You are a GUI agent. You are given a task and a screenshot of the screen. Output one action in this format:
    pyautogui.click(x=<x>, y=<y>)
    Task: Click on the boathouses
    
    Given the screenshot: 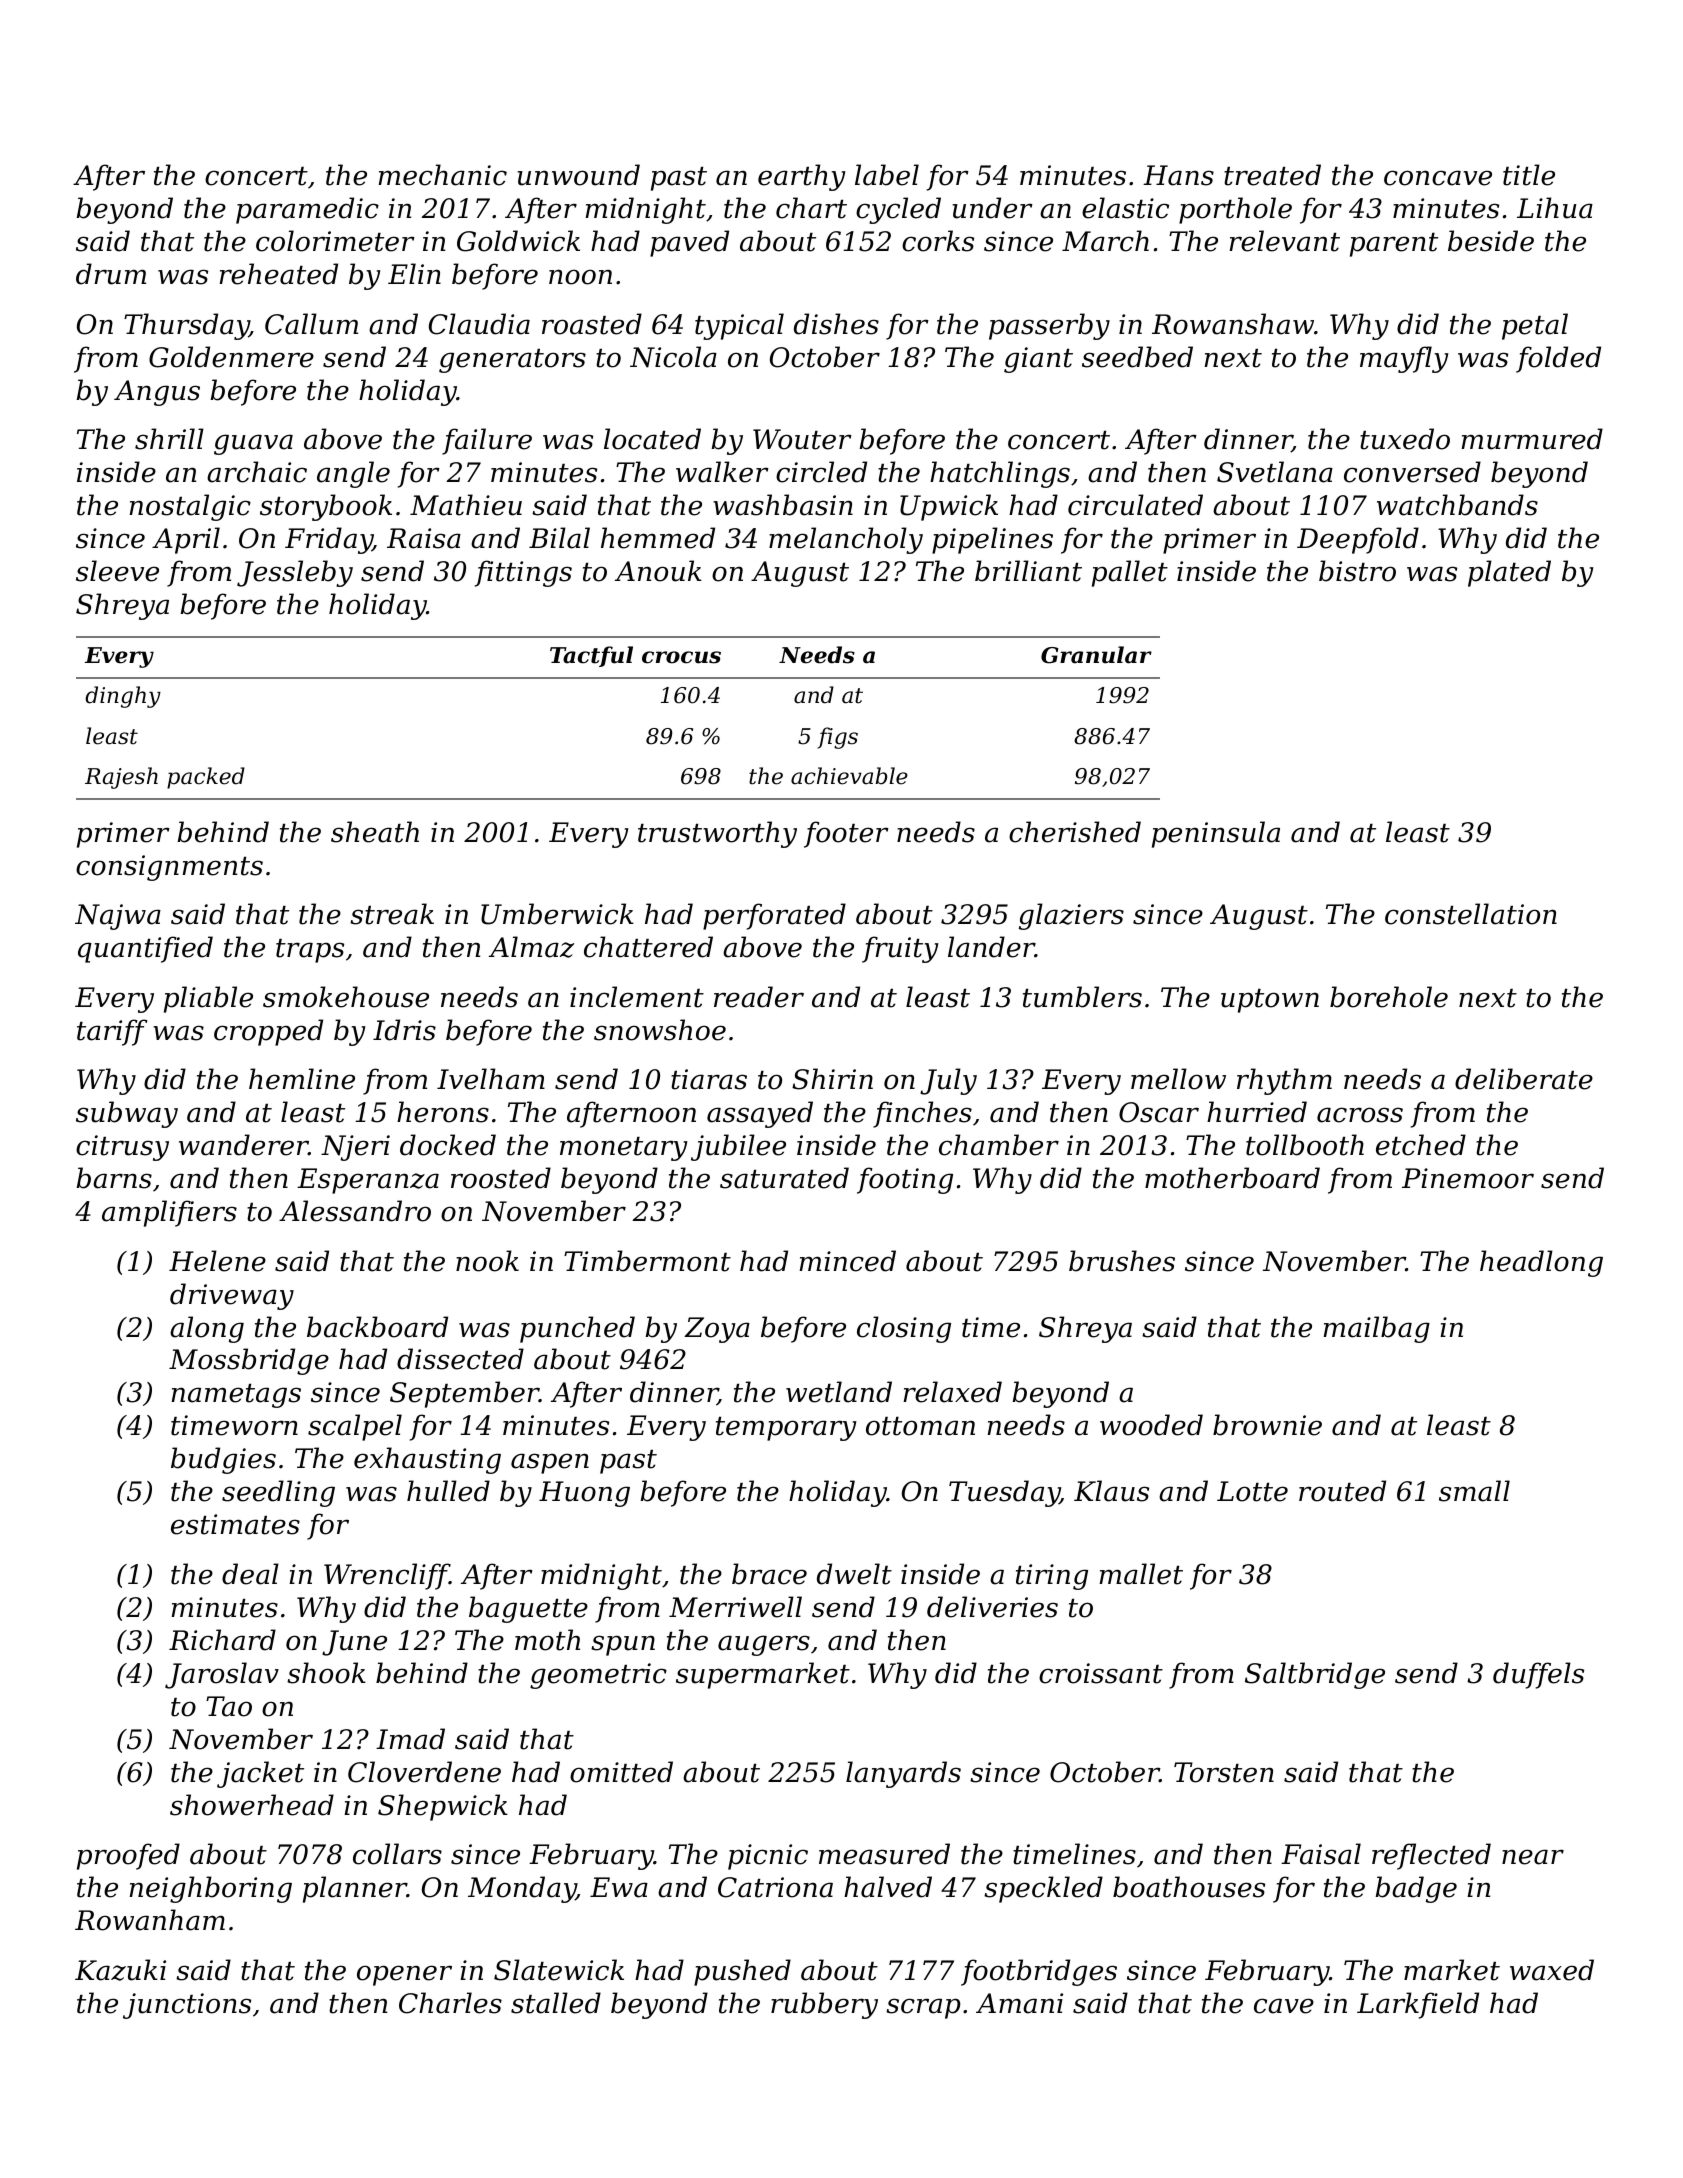 What is the action you would take?
    pyautogui.click(x=1189, y=1887)
